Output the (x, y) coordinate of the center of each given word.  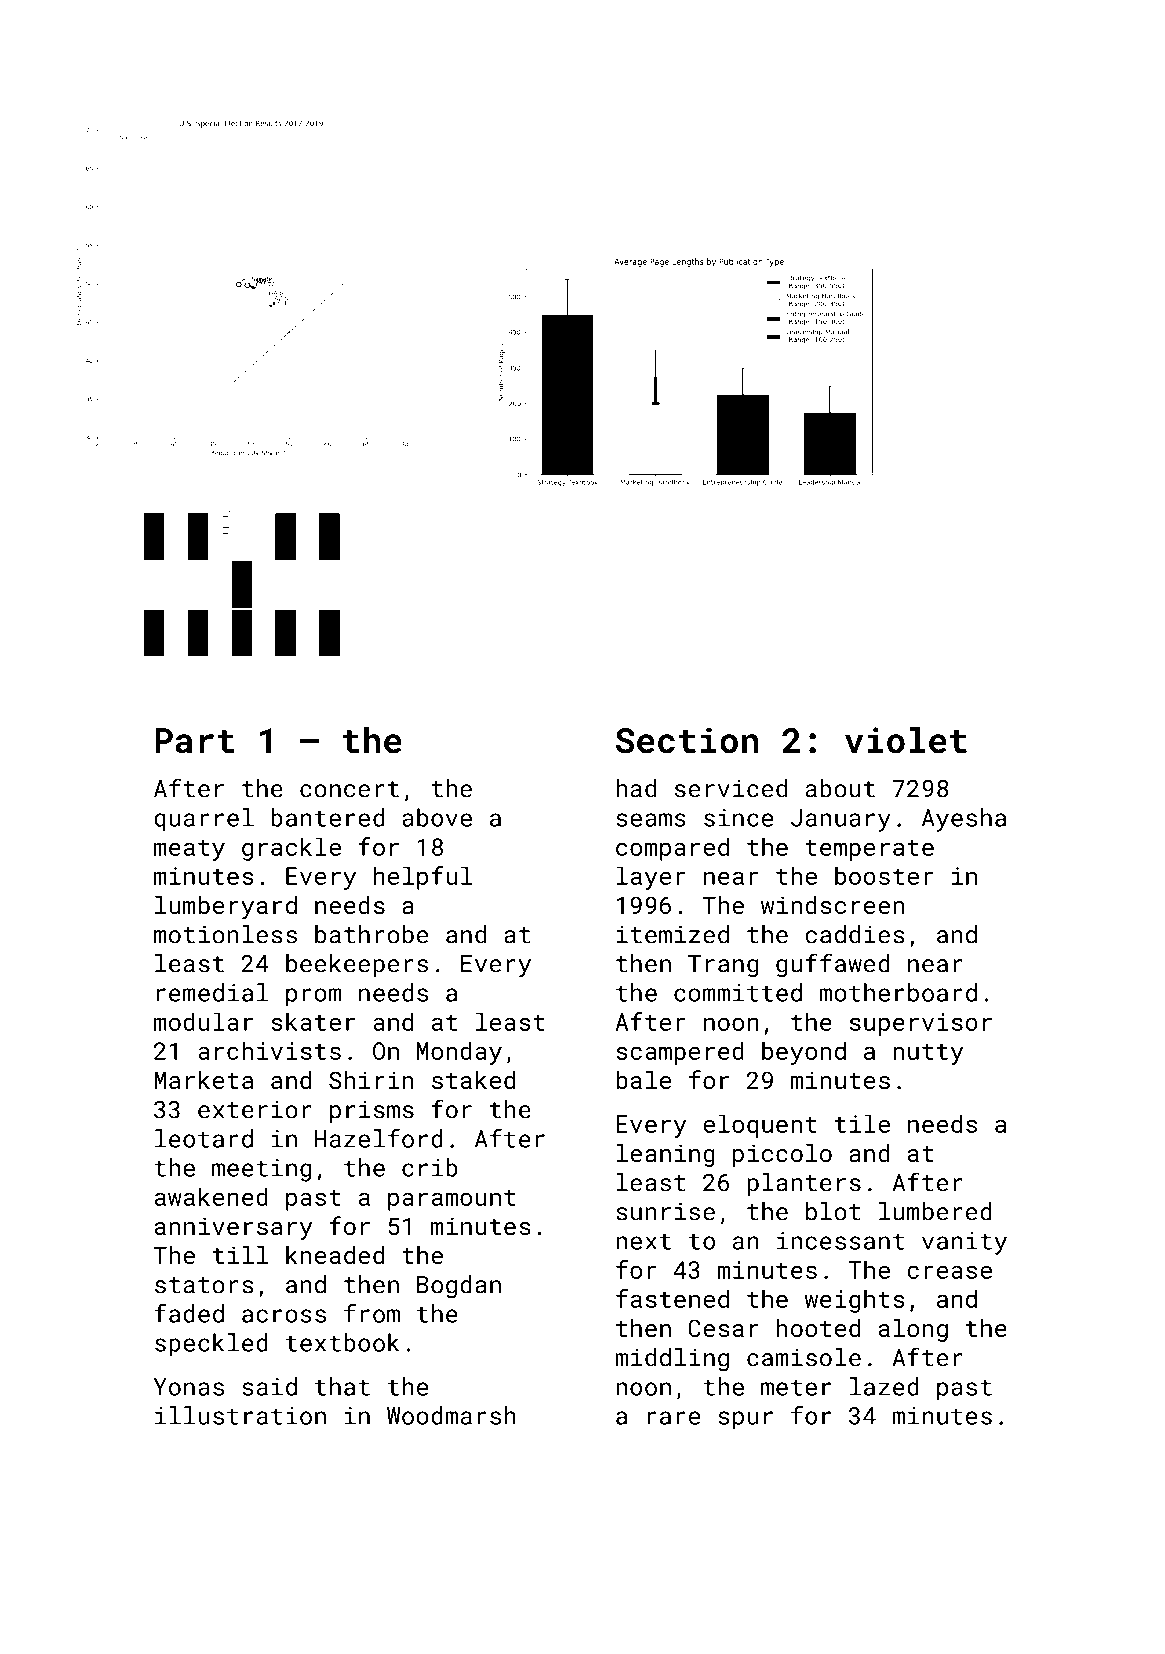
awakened (211, 1196)
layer (651, 878)
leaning (666, 1155)
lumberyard (226, 907)
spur (745, 1420)
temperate (869, 850)
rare (673, 1418)
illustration (240, 1415)
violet (906, 740)
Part (194, 741)
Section (687, 740)
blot (833, 1211)
